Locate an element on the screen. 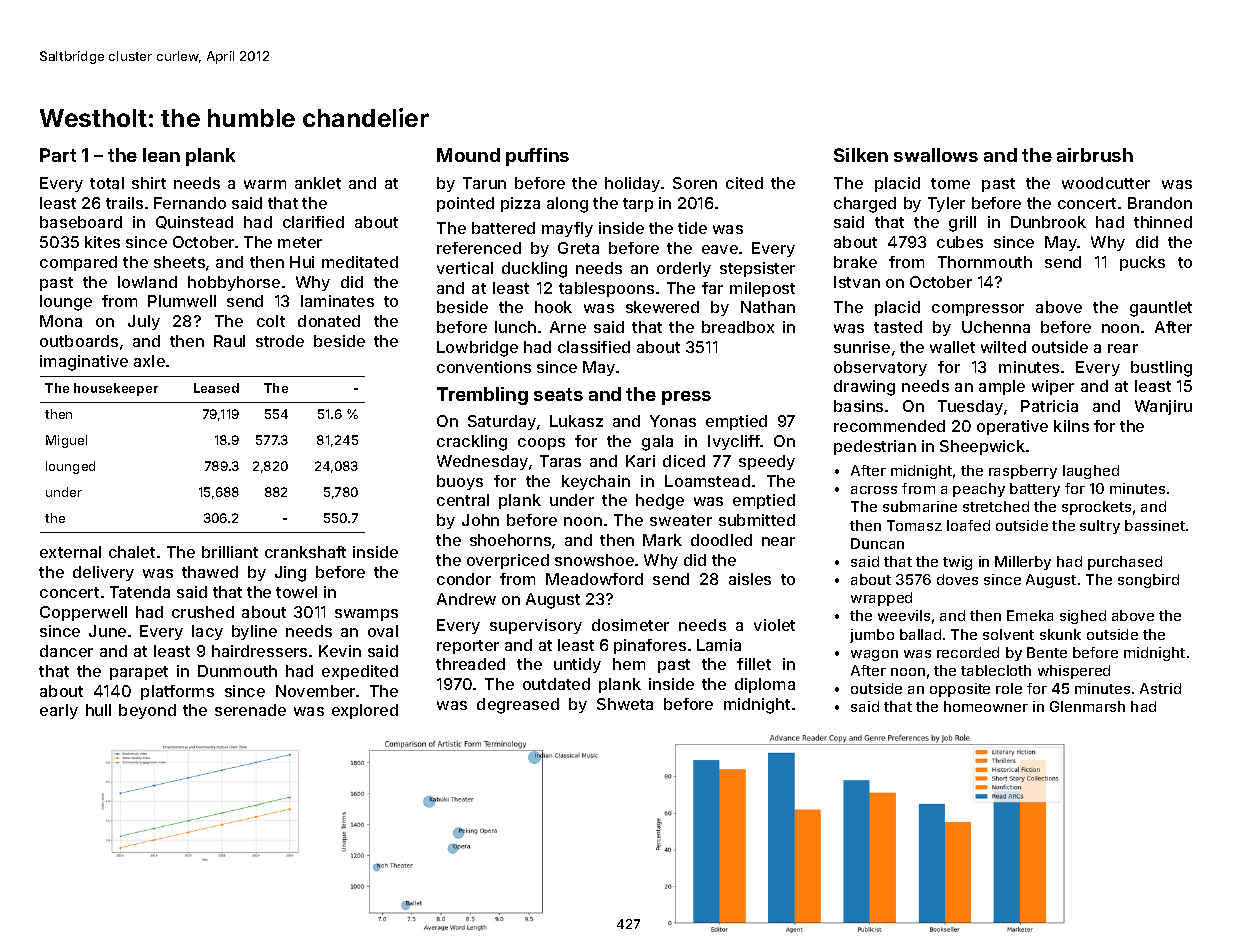 The width and height of the screenshot is (1233, 952). anklet is located at coordinates (318, 183).
